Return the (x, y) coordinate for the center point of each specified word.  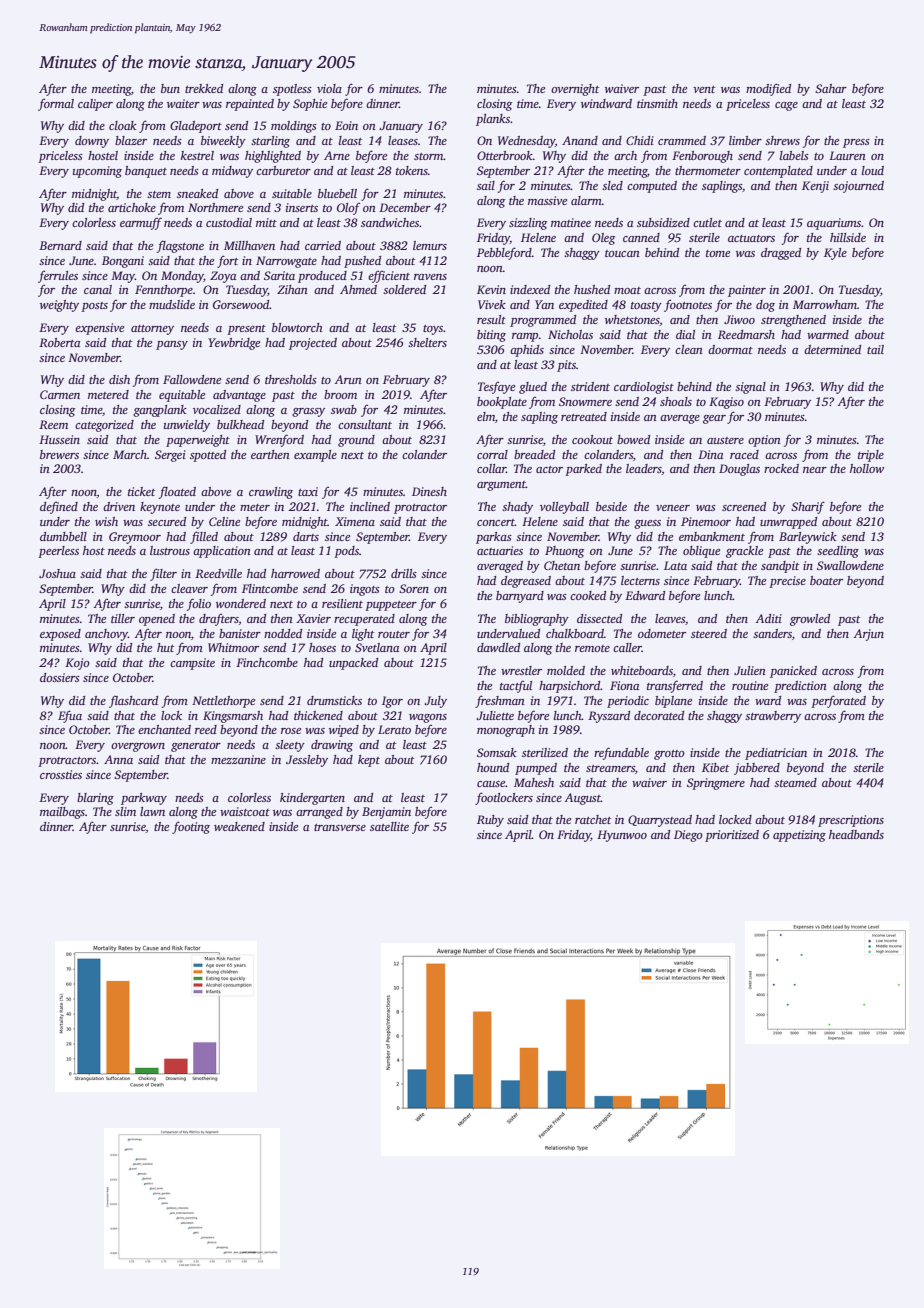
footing (191, 827)
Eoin (346, 125)
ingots (365, 590)
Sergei (170, 456)
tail (875, 349)
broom (340, 394)
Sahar (831, 88)
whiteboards (642, 670)
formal (56, 105)
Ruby (490, 821)
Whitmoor (233, 647)
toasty (646, 307)
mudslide (172, 304)
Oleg (603, 239)
